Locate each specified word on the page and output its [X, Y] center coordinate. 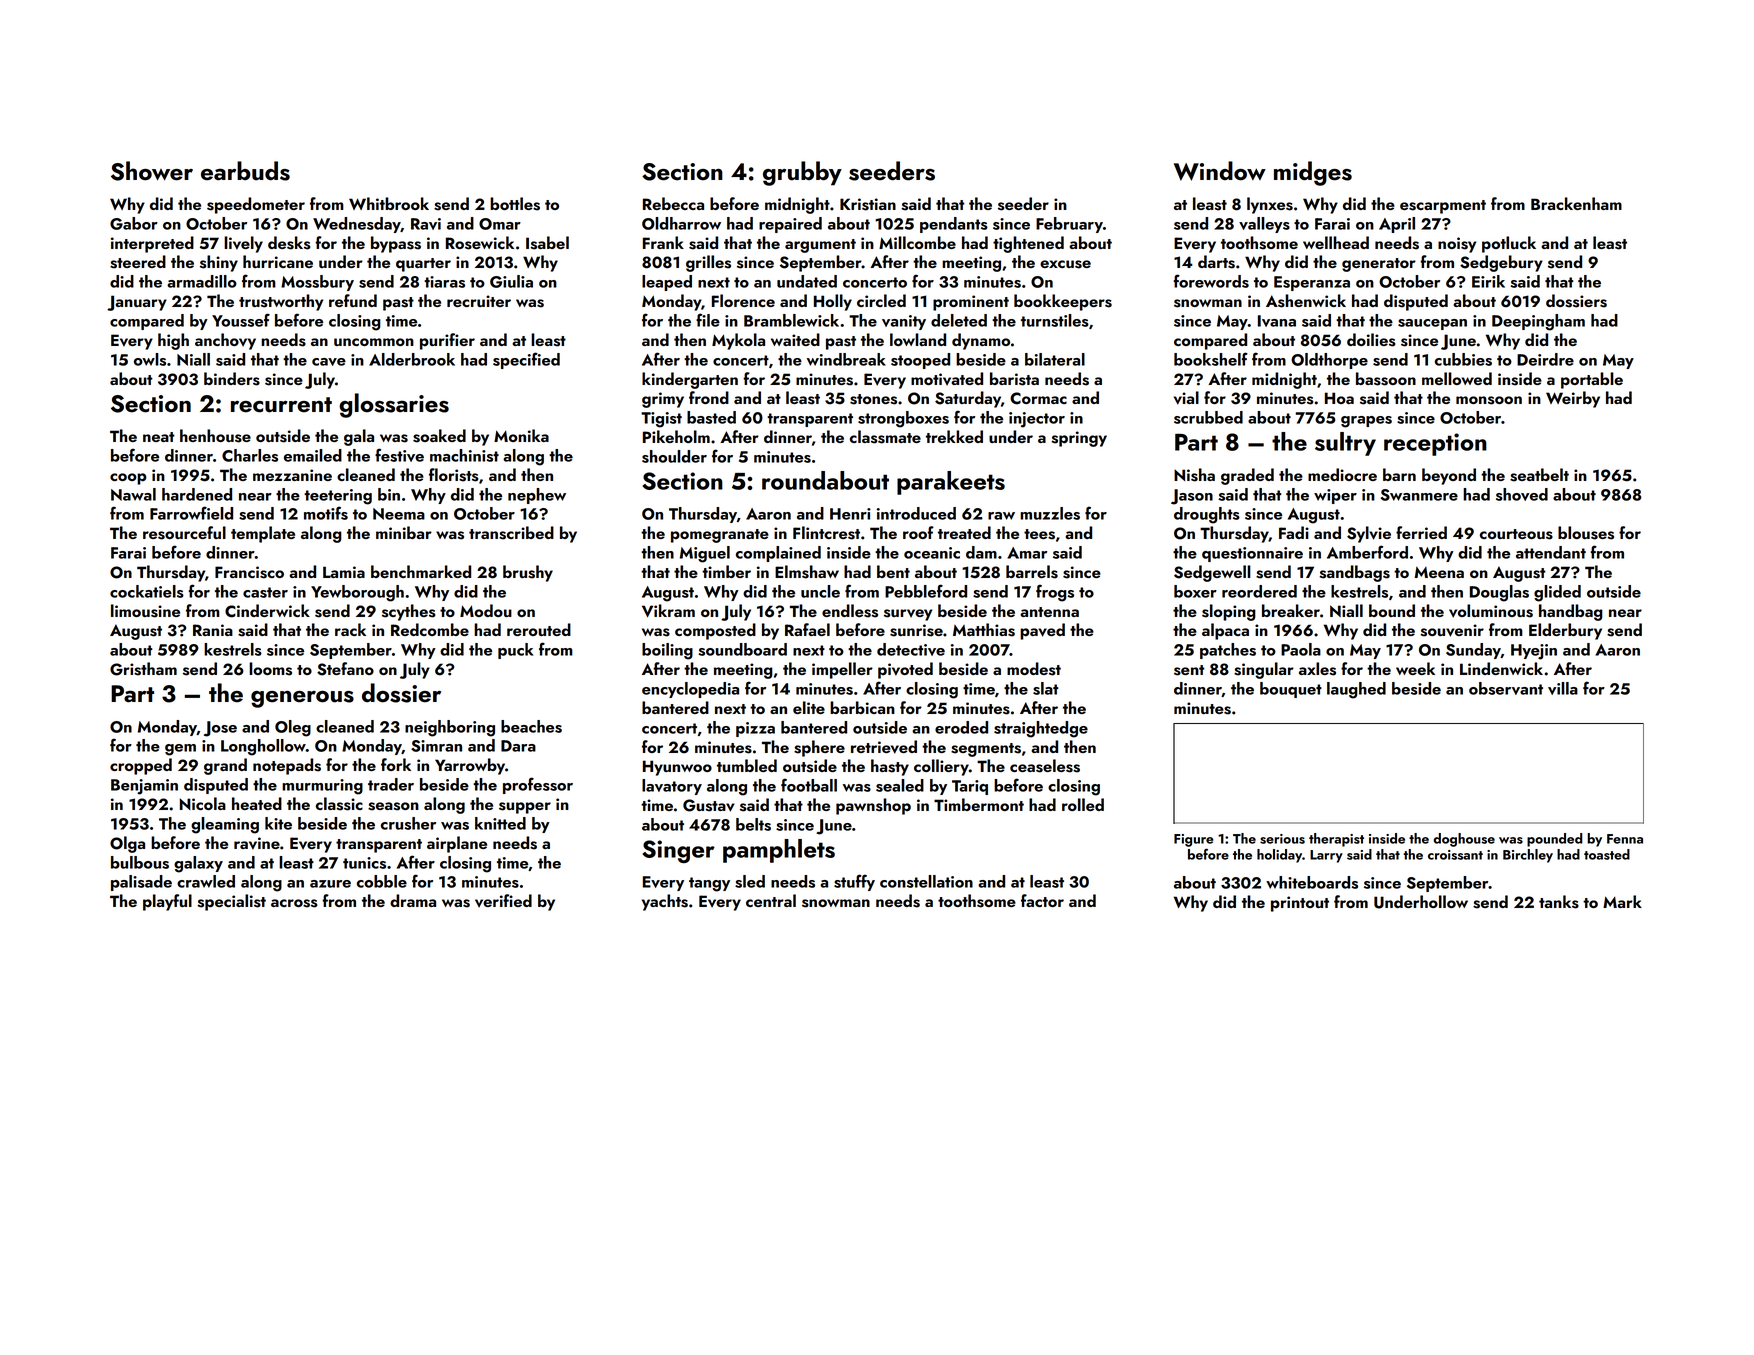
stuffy [854, 882]
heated [257, 803]
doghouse [1464, 840]
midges [1313, 173]
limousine [145, 611]
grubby [802, 173]
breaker [1291, 610]
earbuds [245, 171]
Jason [1192, 497]
